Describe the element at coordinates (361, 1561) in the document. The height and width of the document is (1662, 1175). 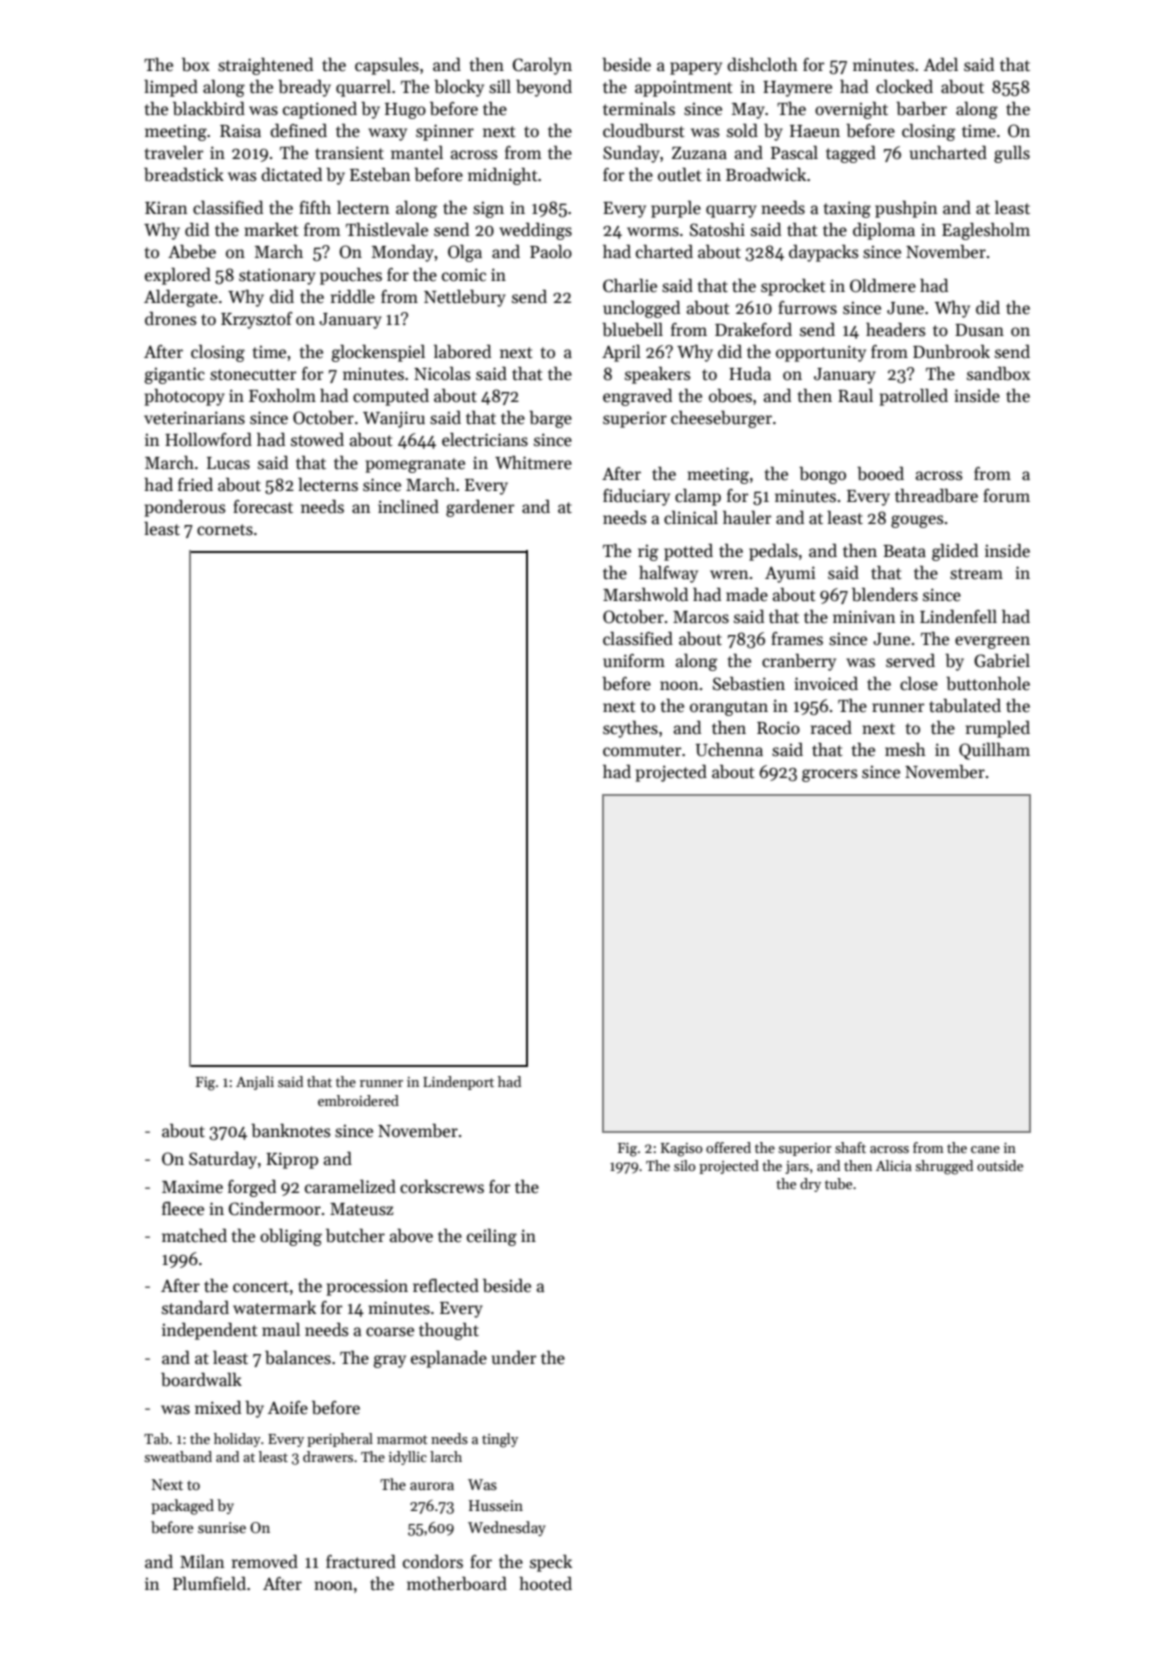
I see `fractured` at that location.
